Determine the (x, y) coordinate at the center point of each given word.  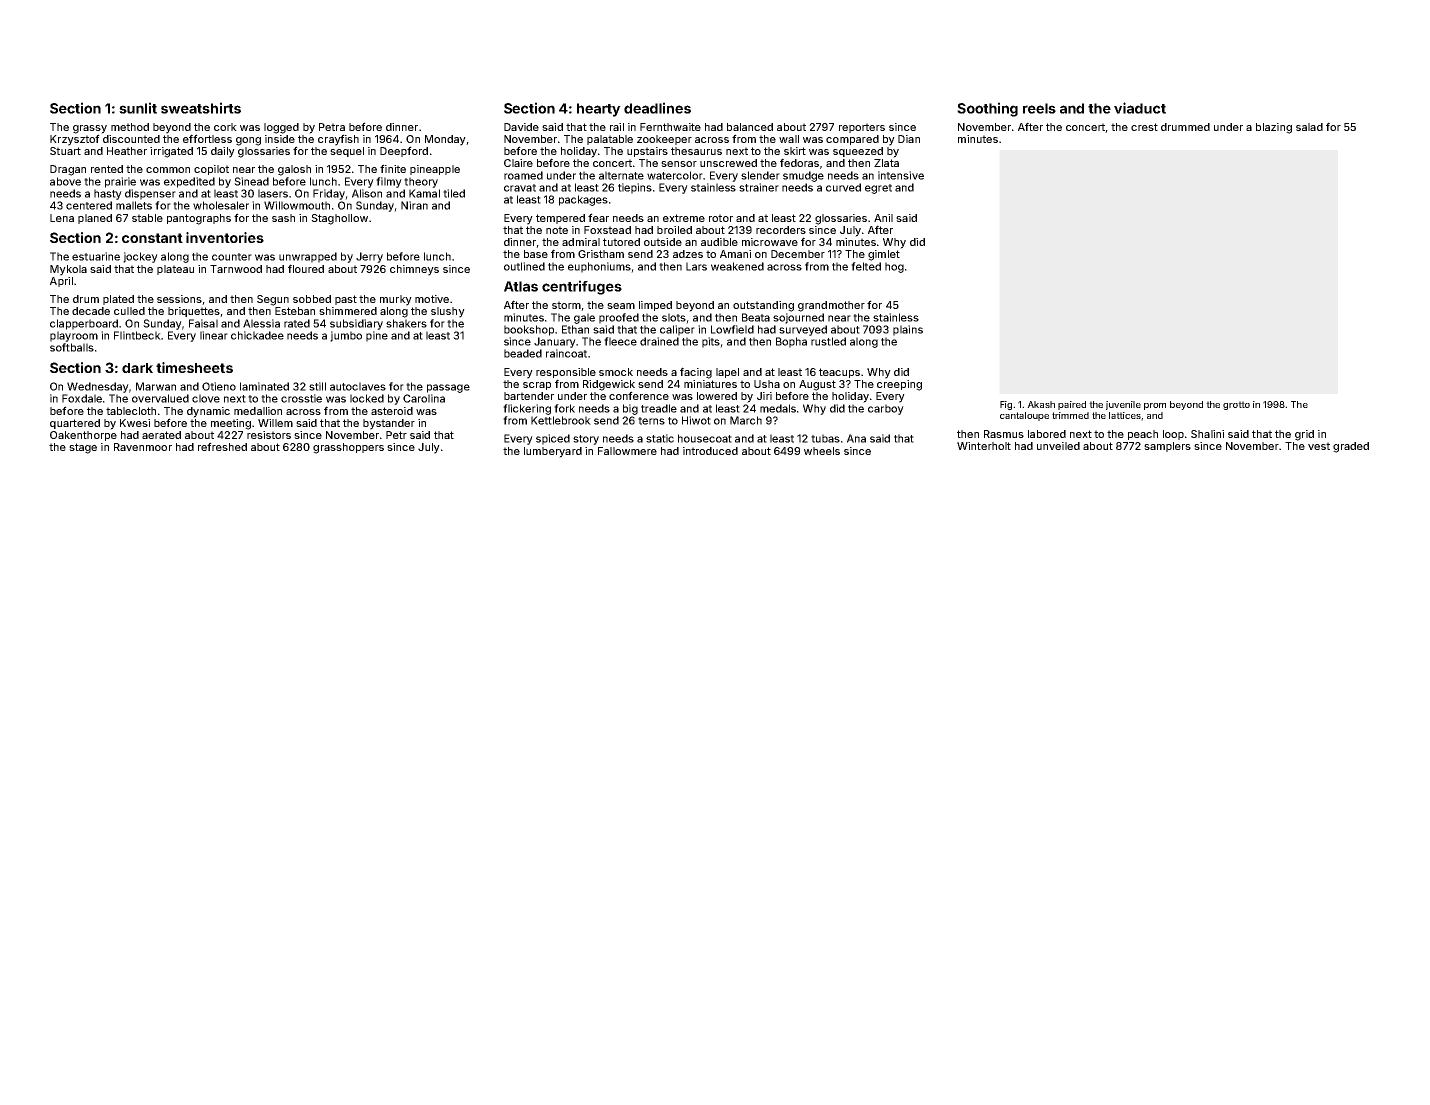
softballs (72, 347)
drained (659, 341)
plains (908, 330)
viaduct (1140, 108)
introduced (710, 451)
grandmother (831, 306)
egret (878, 189)
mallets (134, 205)
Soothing (987, 109)
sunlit (138, 108)
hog (894, 267)
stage (83, 448)
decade (91, 311)
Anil (883, 218)
